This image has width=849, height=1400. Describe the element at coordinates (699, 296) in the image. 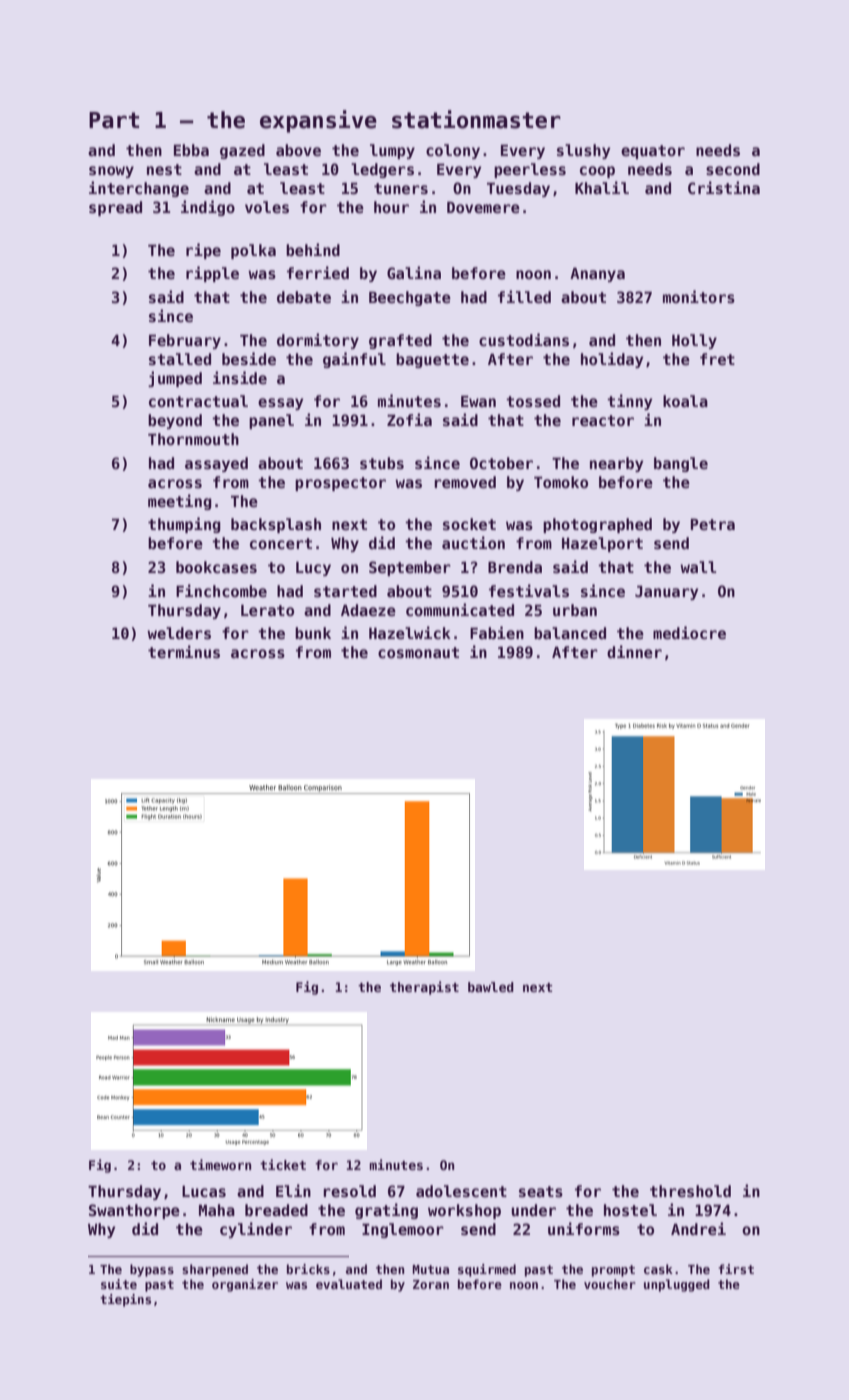

I see `monitors` at that location.
